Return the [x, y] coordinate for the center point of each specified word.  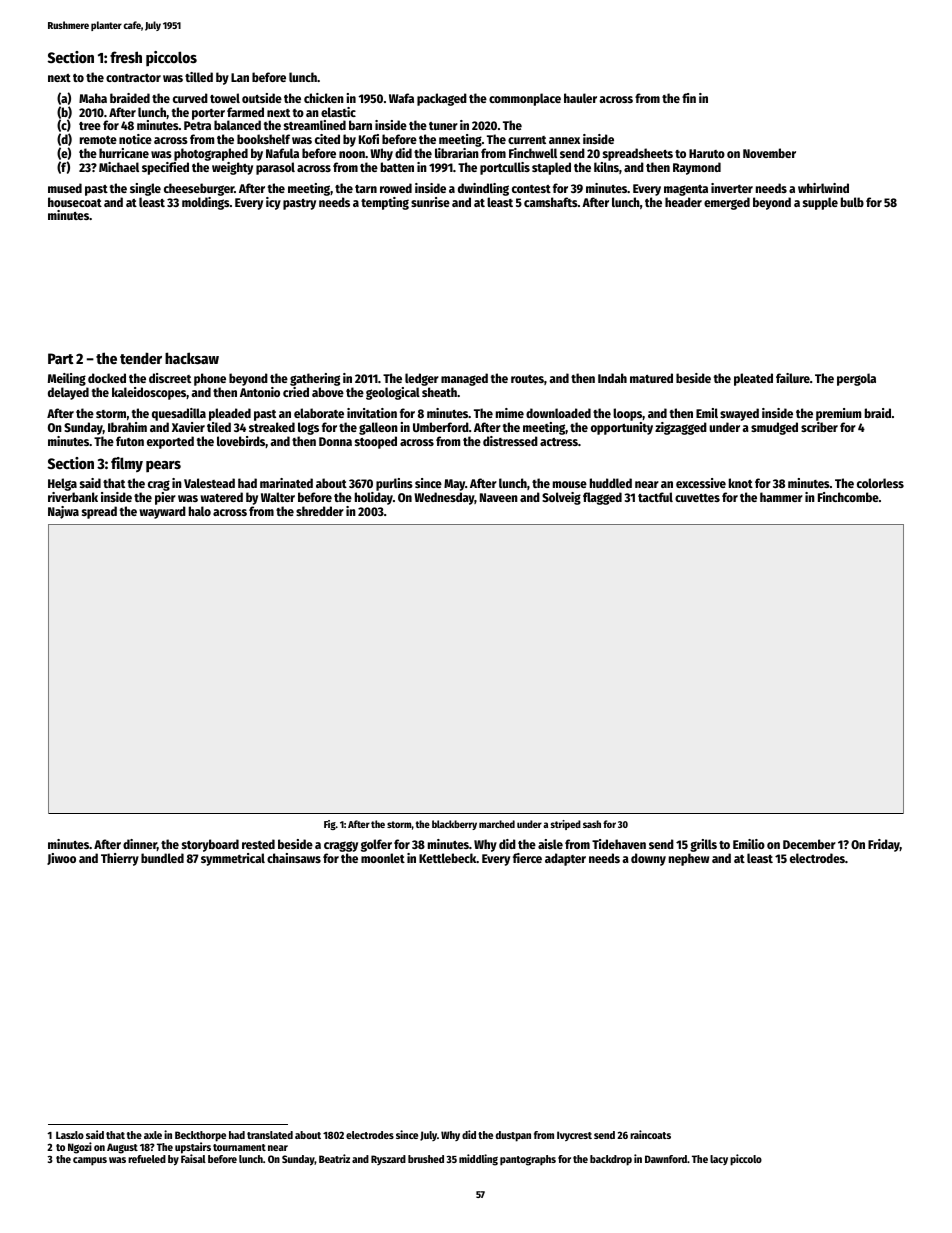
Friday [884, 845]
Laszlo [70, 1135]
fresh [126, 57]
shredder [320, 511]
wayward [162, 512]
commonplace [525, 99]
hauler [580, 98]
